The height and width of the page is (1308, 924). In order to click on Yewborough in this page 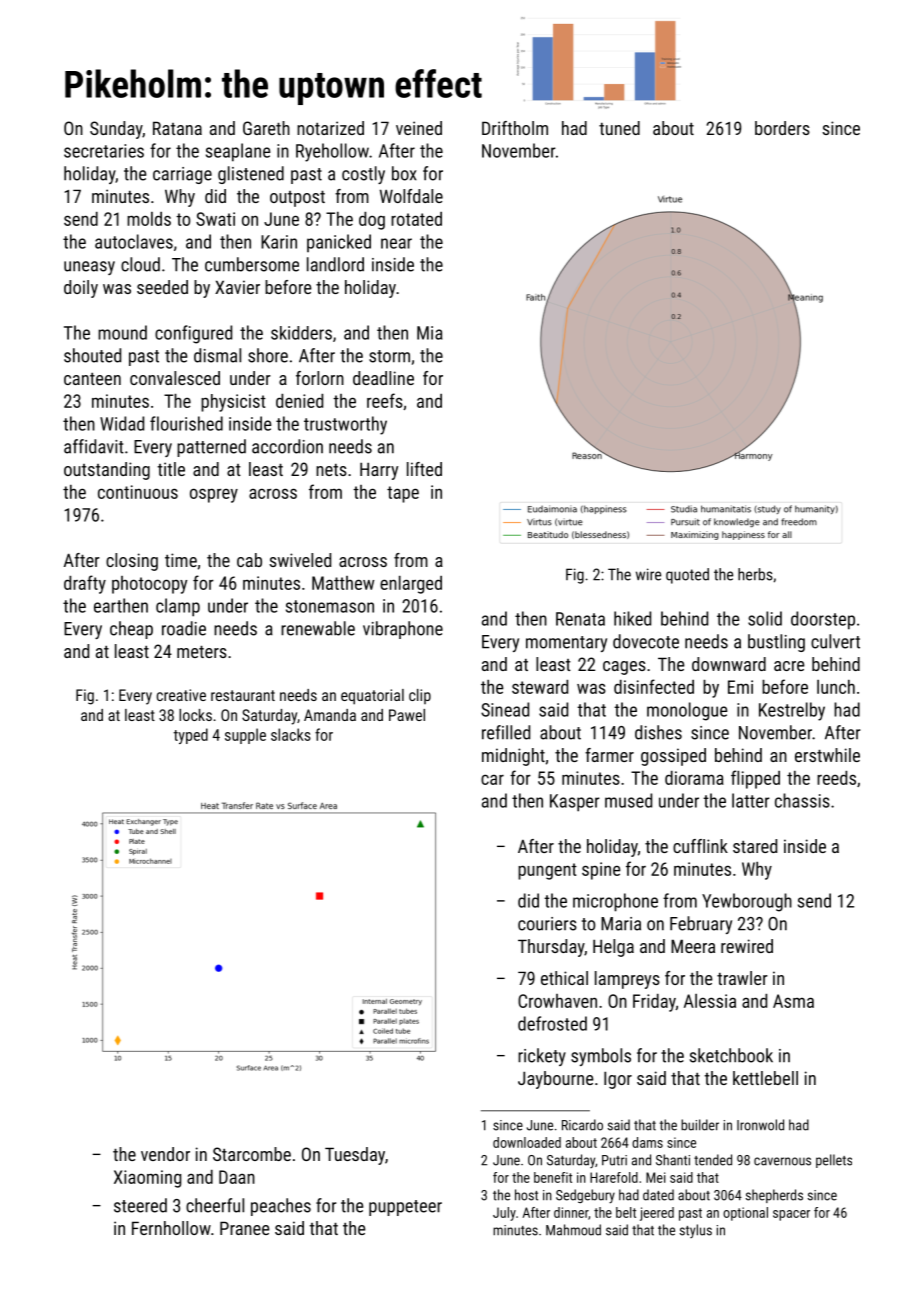, I will do `click(747, 902)`.
